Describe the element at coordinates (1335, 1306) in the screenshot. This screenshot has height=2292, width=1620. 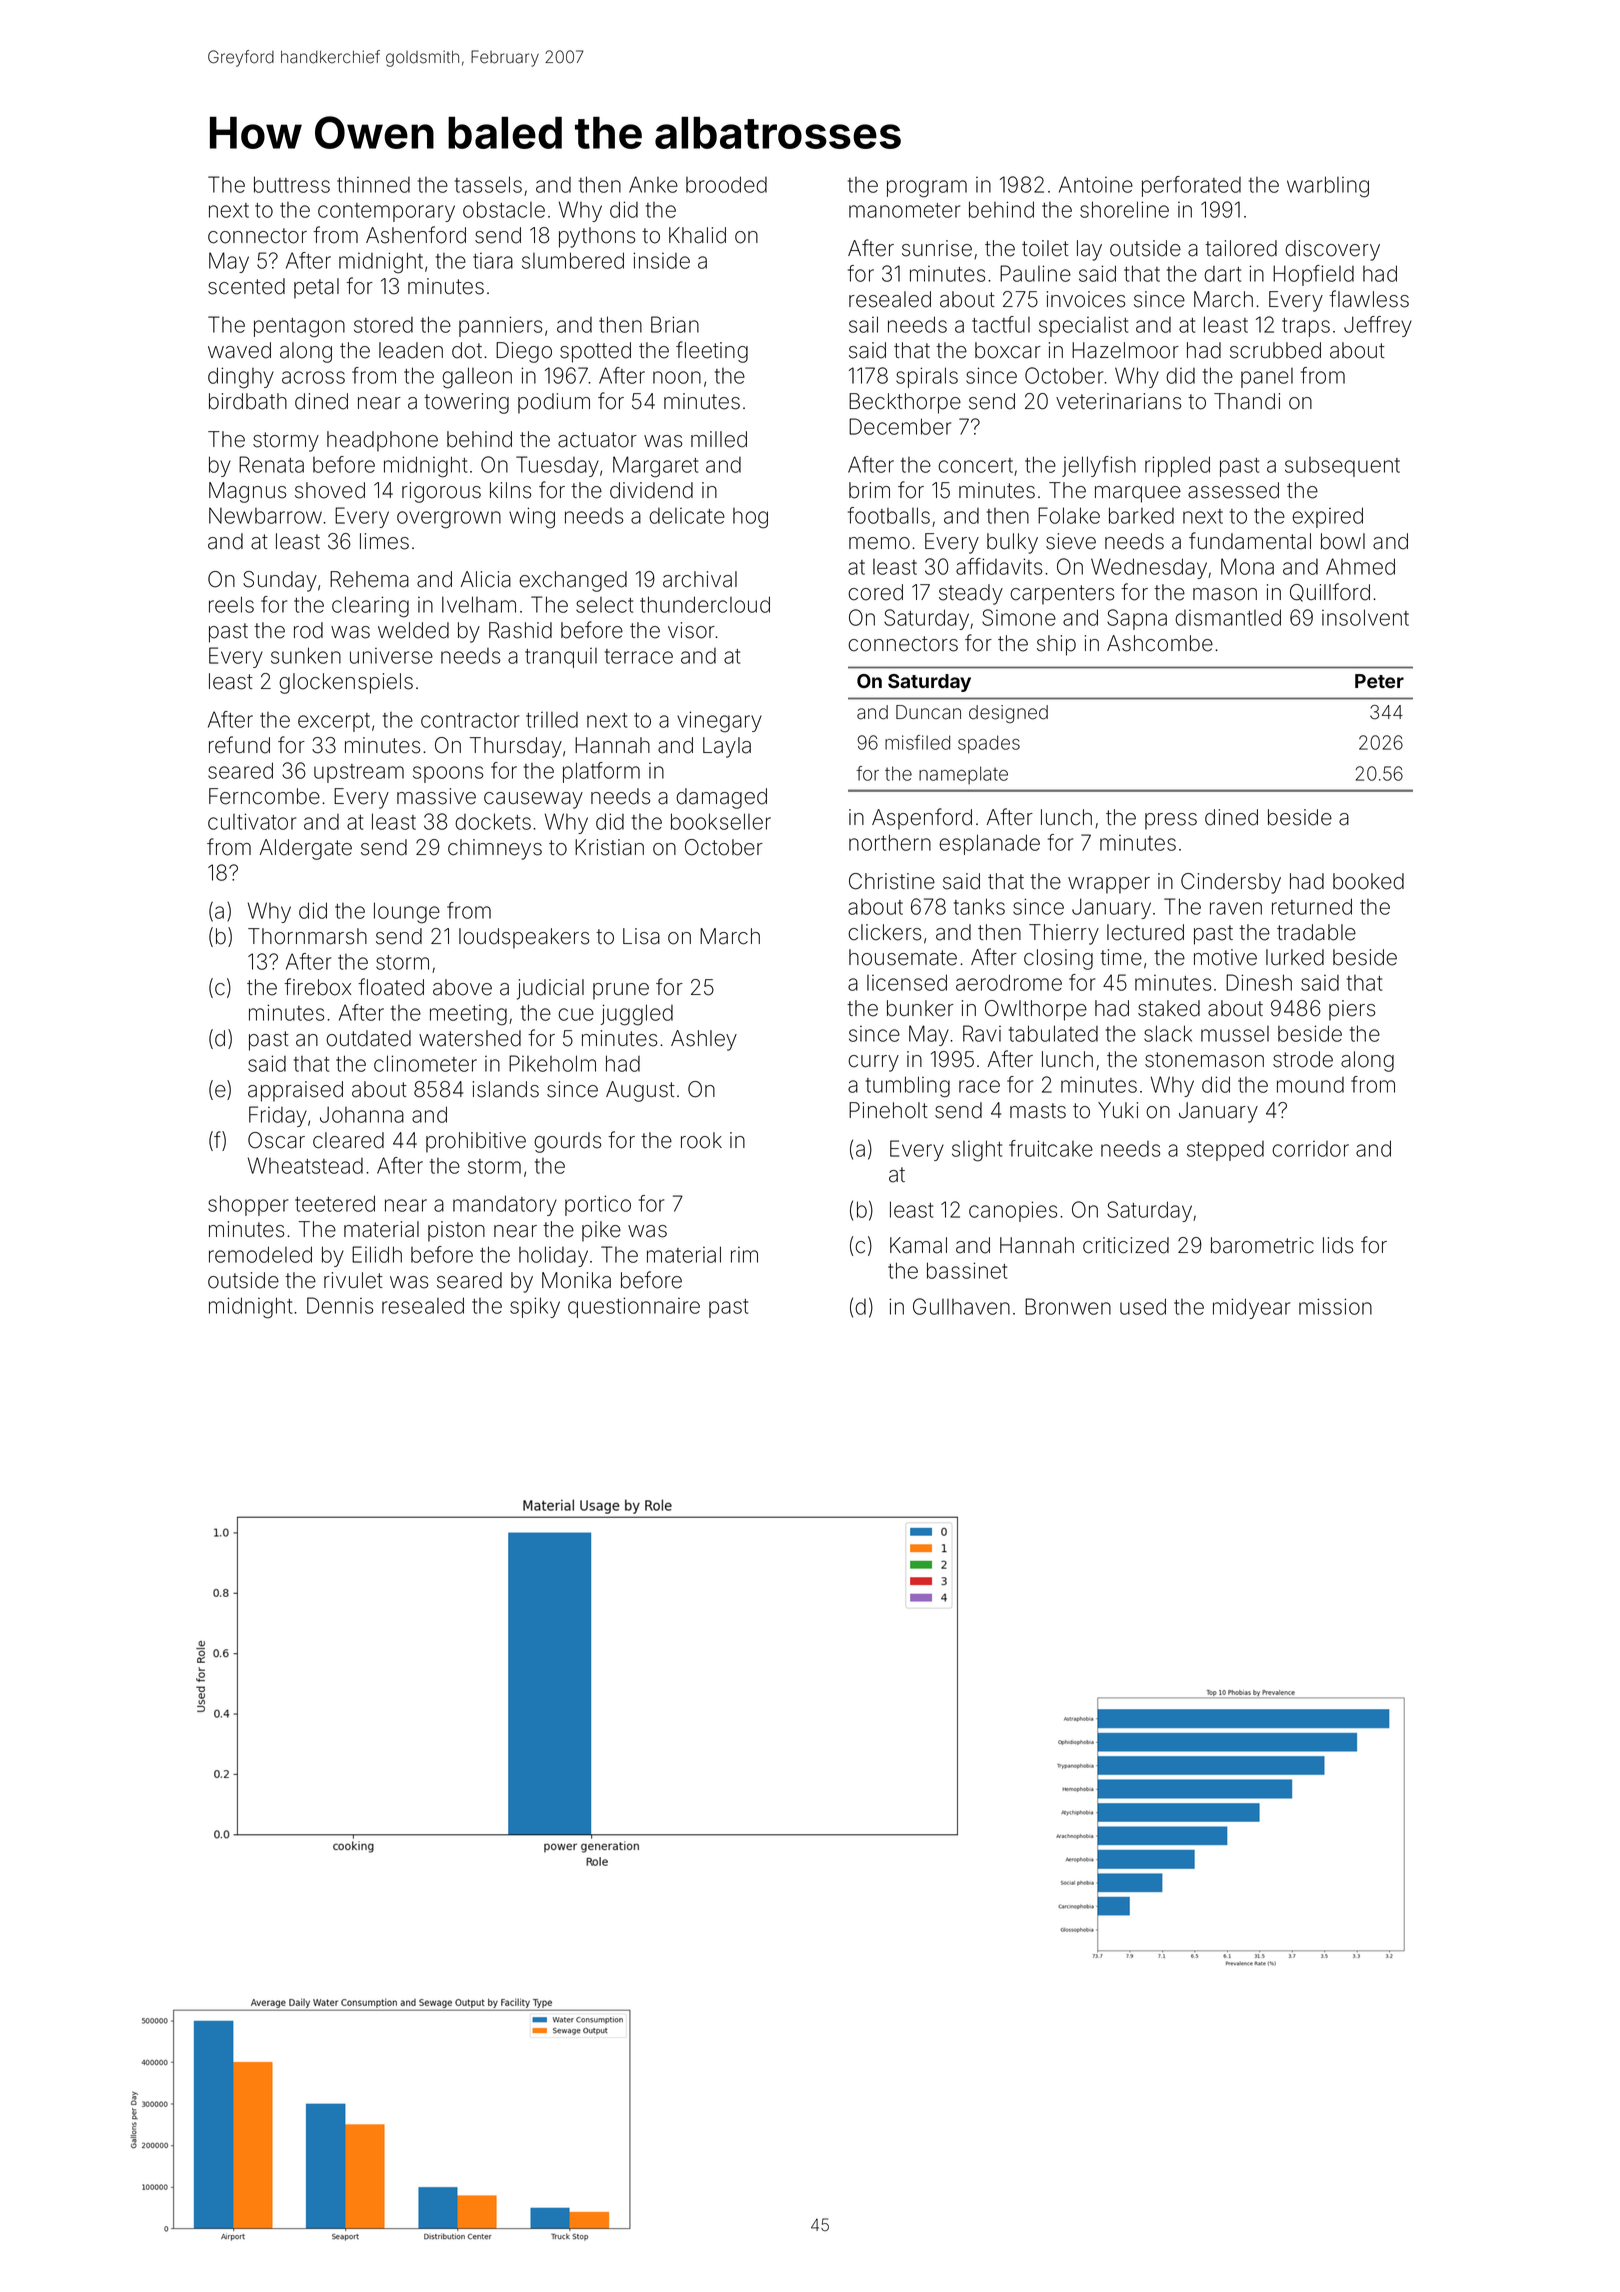
I see `mission` at that location.
